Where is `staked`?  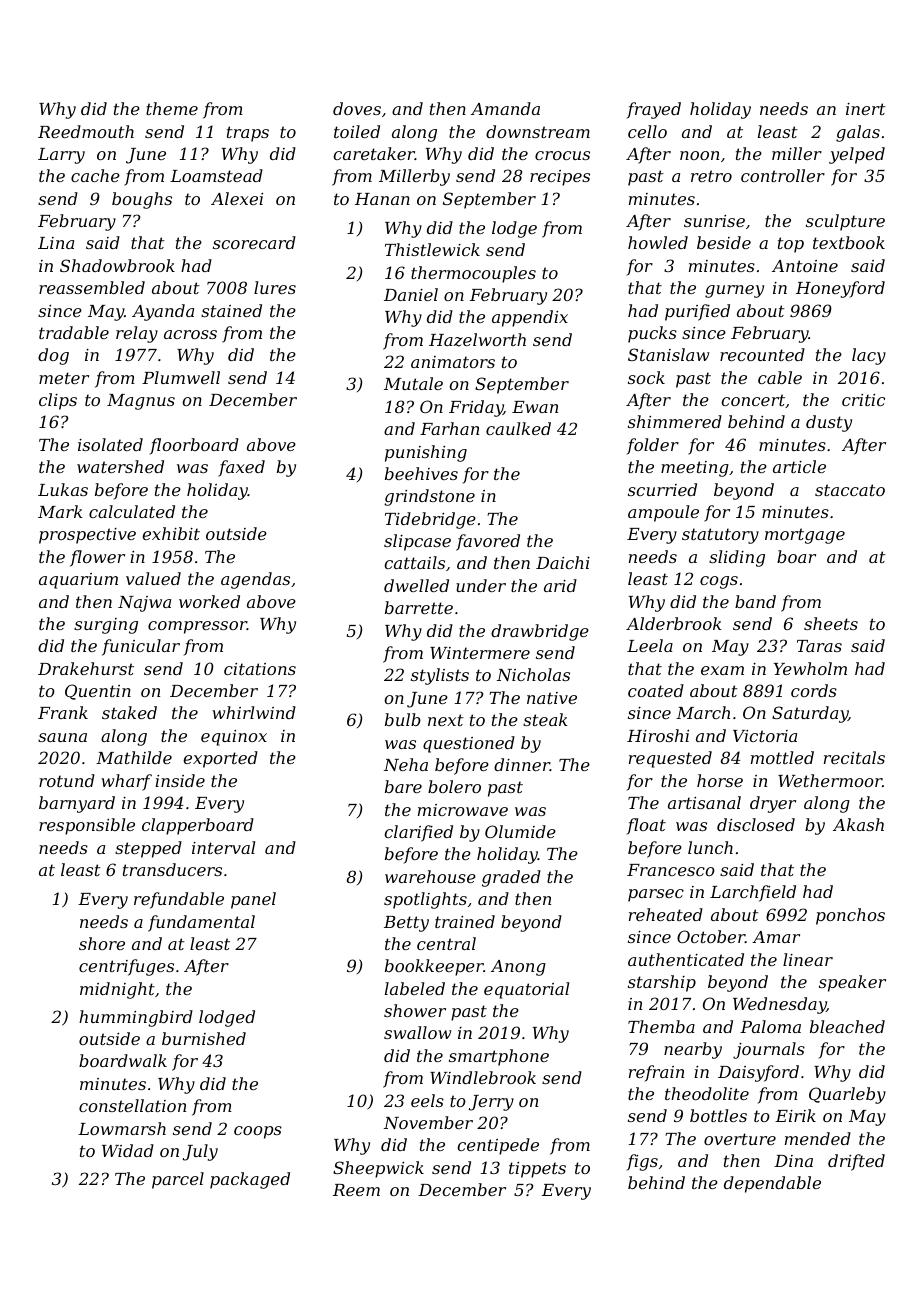 staked is located at coordinates (129, 712).
